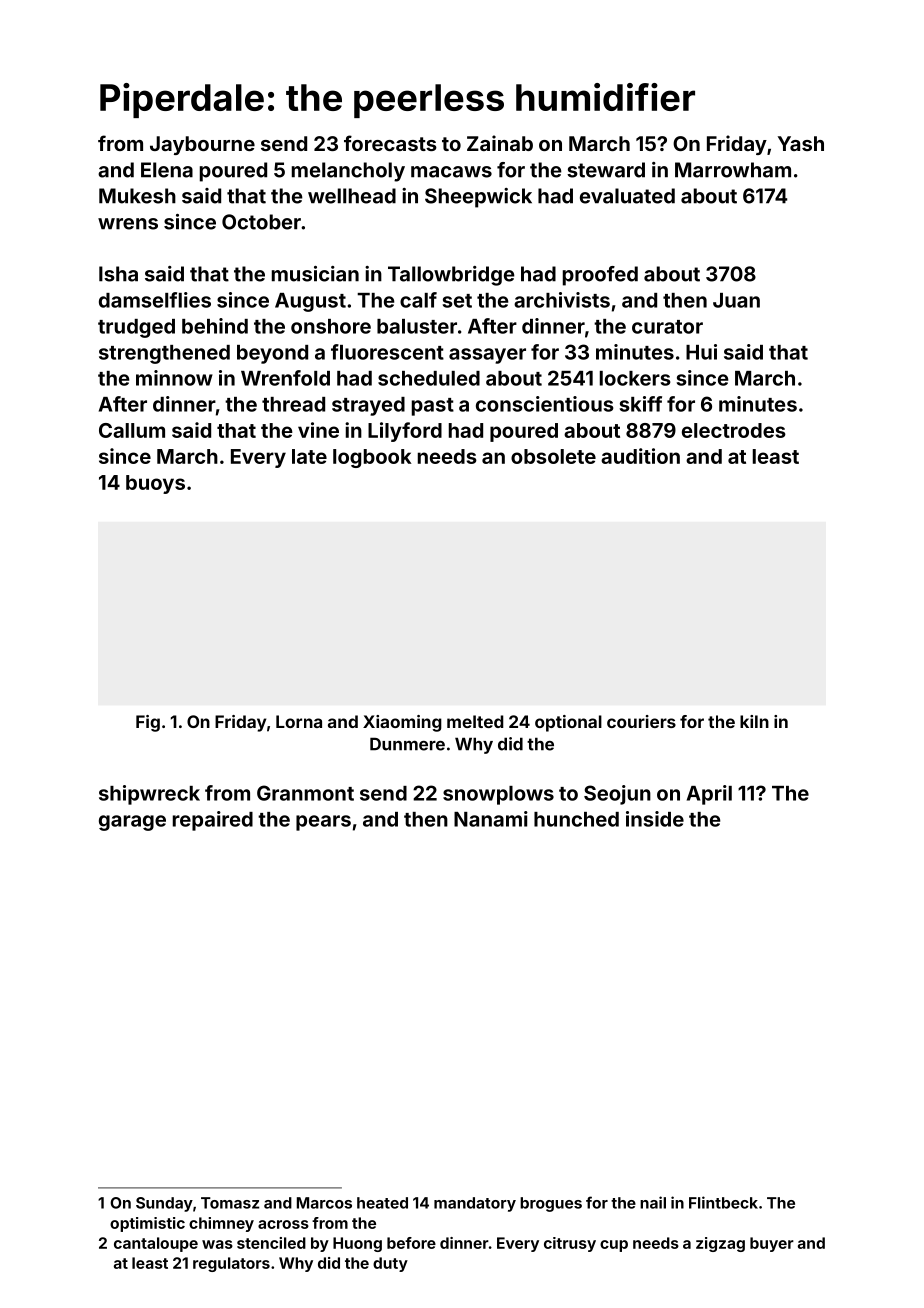  I want to click on Mukesh, so click(137, 196).
